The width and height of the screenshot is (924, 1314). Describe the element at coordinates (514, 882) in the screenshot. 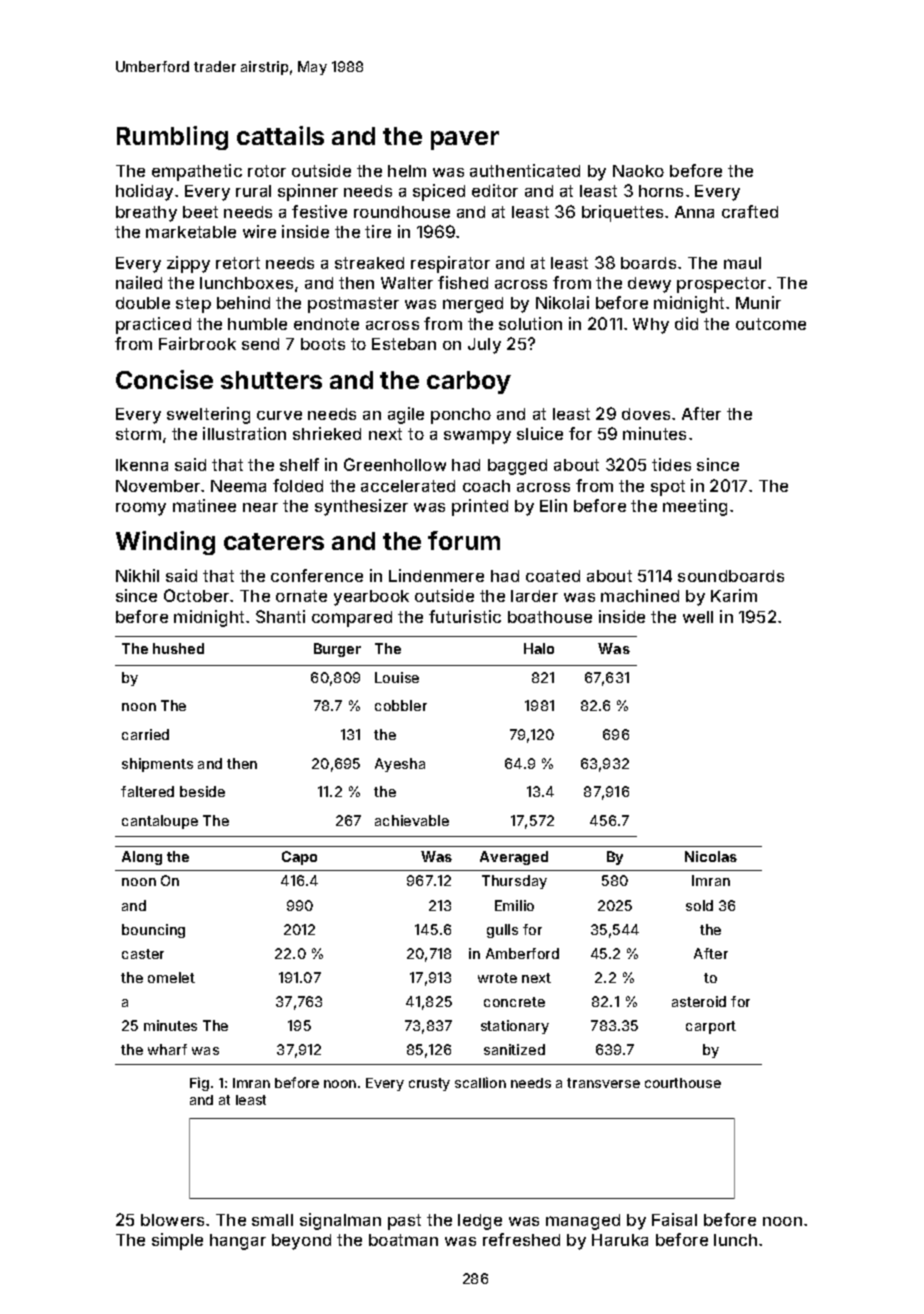

I see `Thursday` at that location.
